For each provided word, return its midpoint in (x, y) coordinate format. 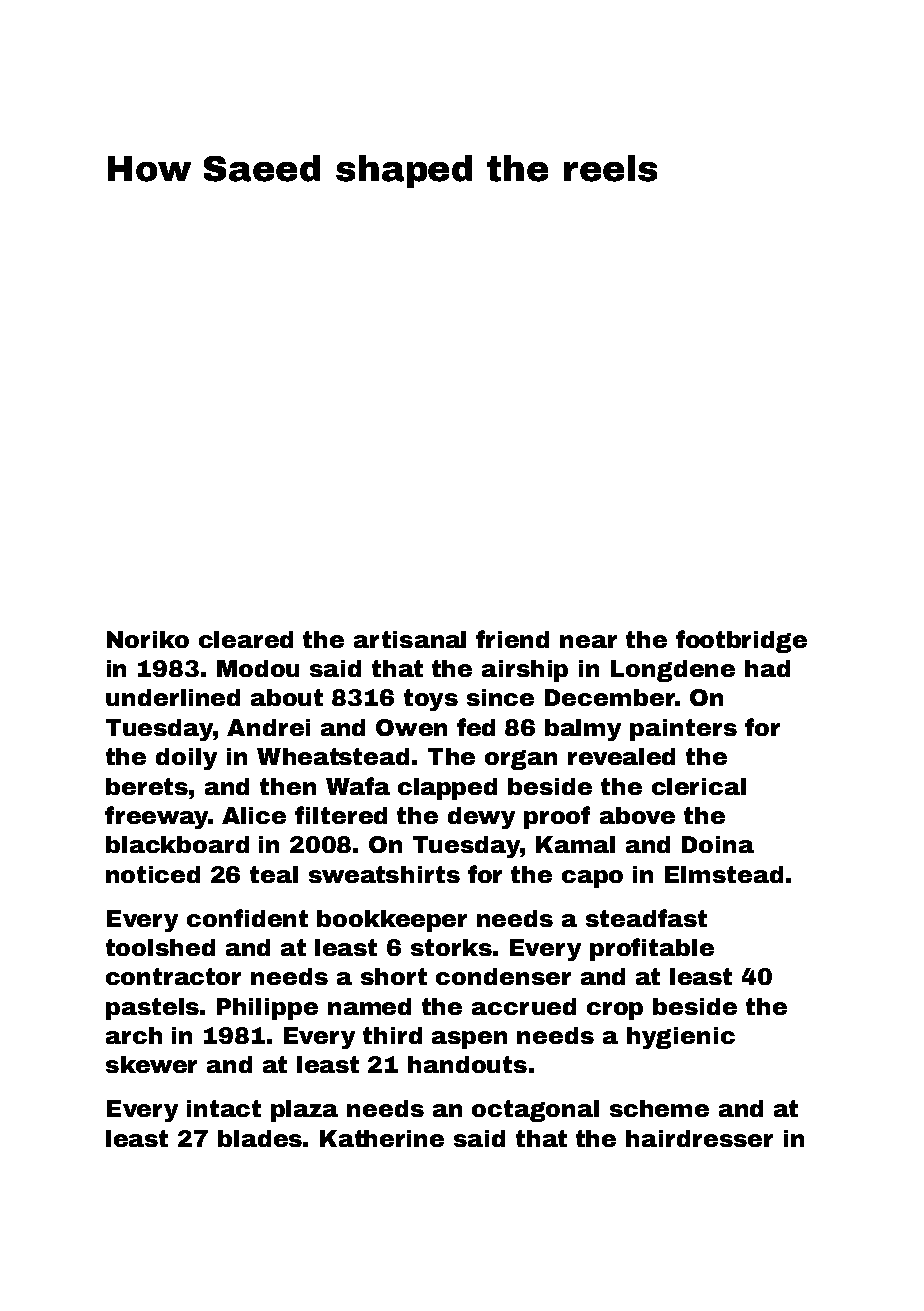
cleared (246, 639)
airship (525, 671)
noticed (153, 874)
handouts (467, 1064)
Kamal (575, 844)
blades (260, 1138)
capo (592, 879)
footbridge (741, 641)
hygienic (681, 1038)
